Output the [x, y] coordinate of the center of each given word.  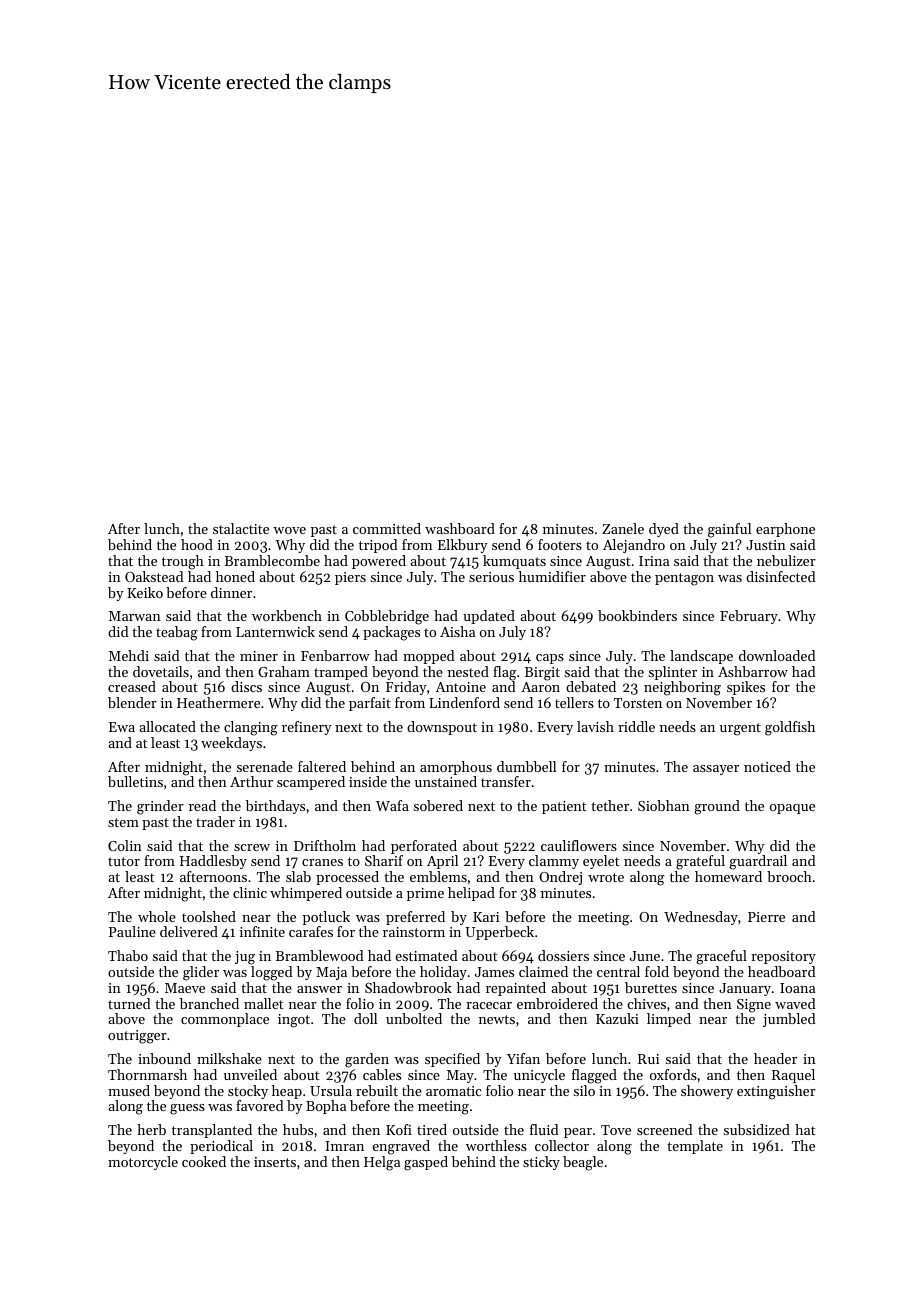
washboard [460, 528]
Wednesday [701, 918]
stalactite [241, 528]
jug [245, 958]
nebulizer [786, 560]
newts [497, 1019]
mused [129, 1090]
